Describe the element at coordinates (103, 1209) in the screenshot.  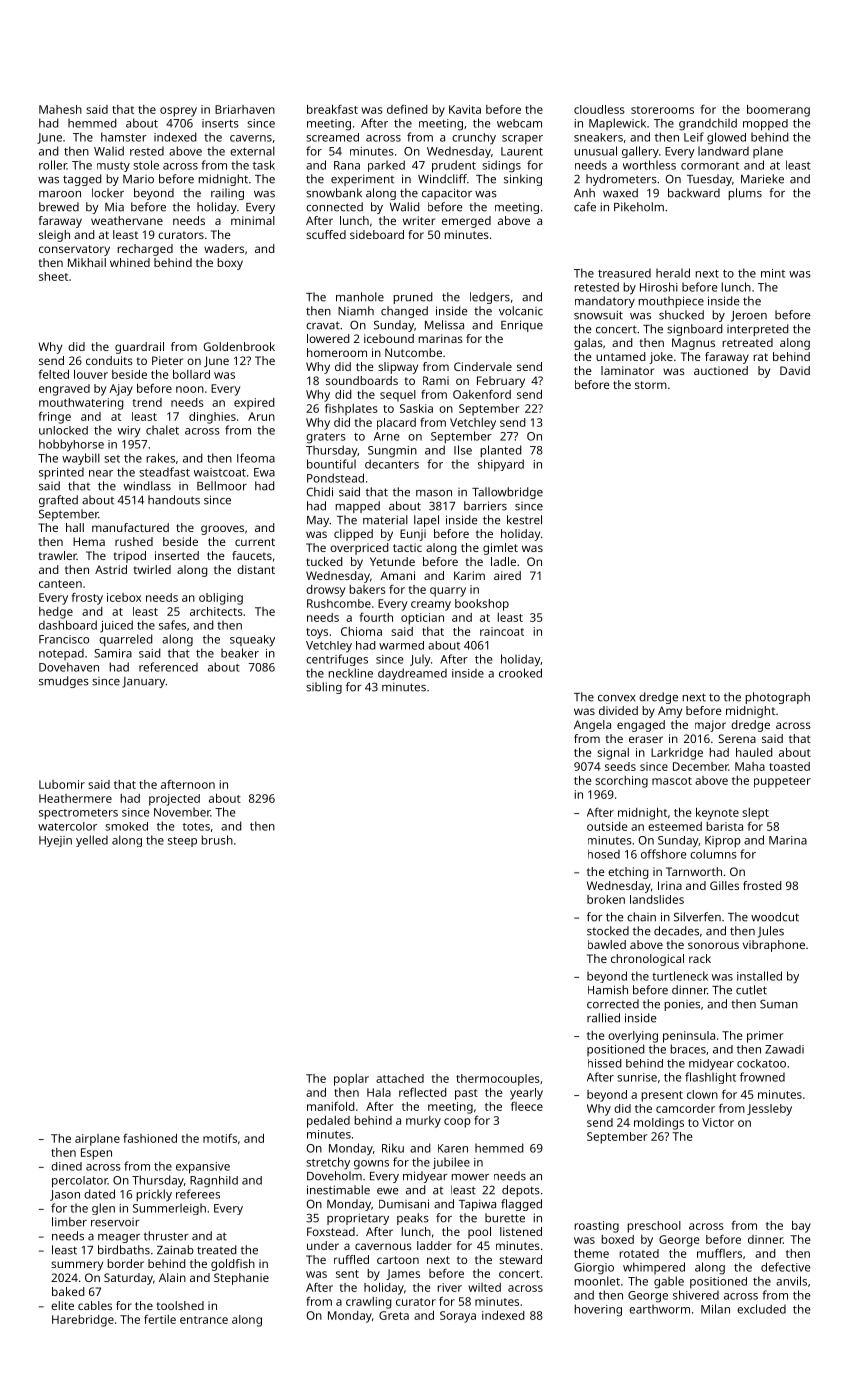
I see `glen` at that location.
